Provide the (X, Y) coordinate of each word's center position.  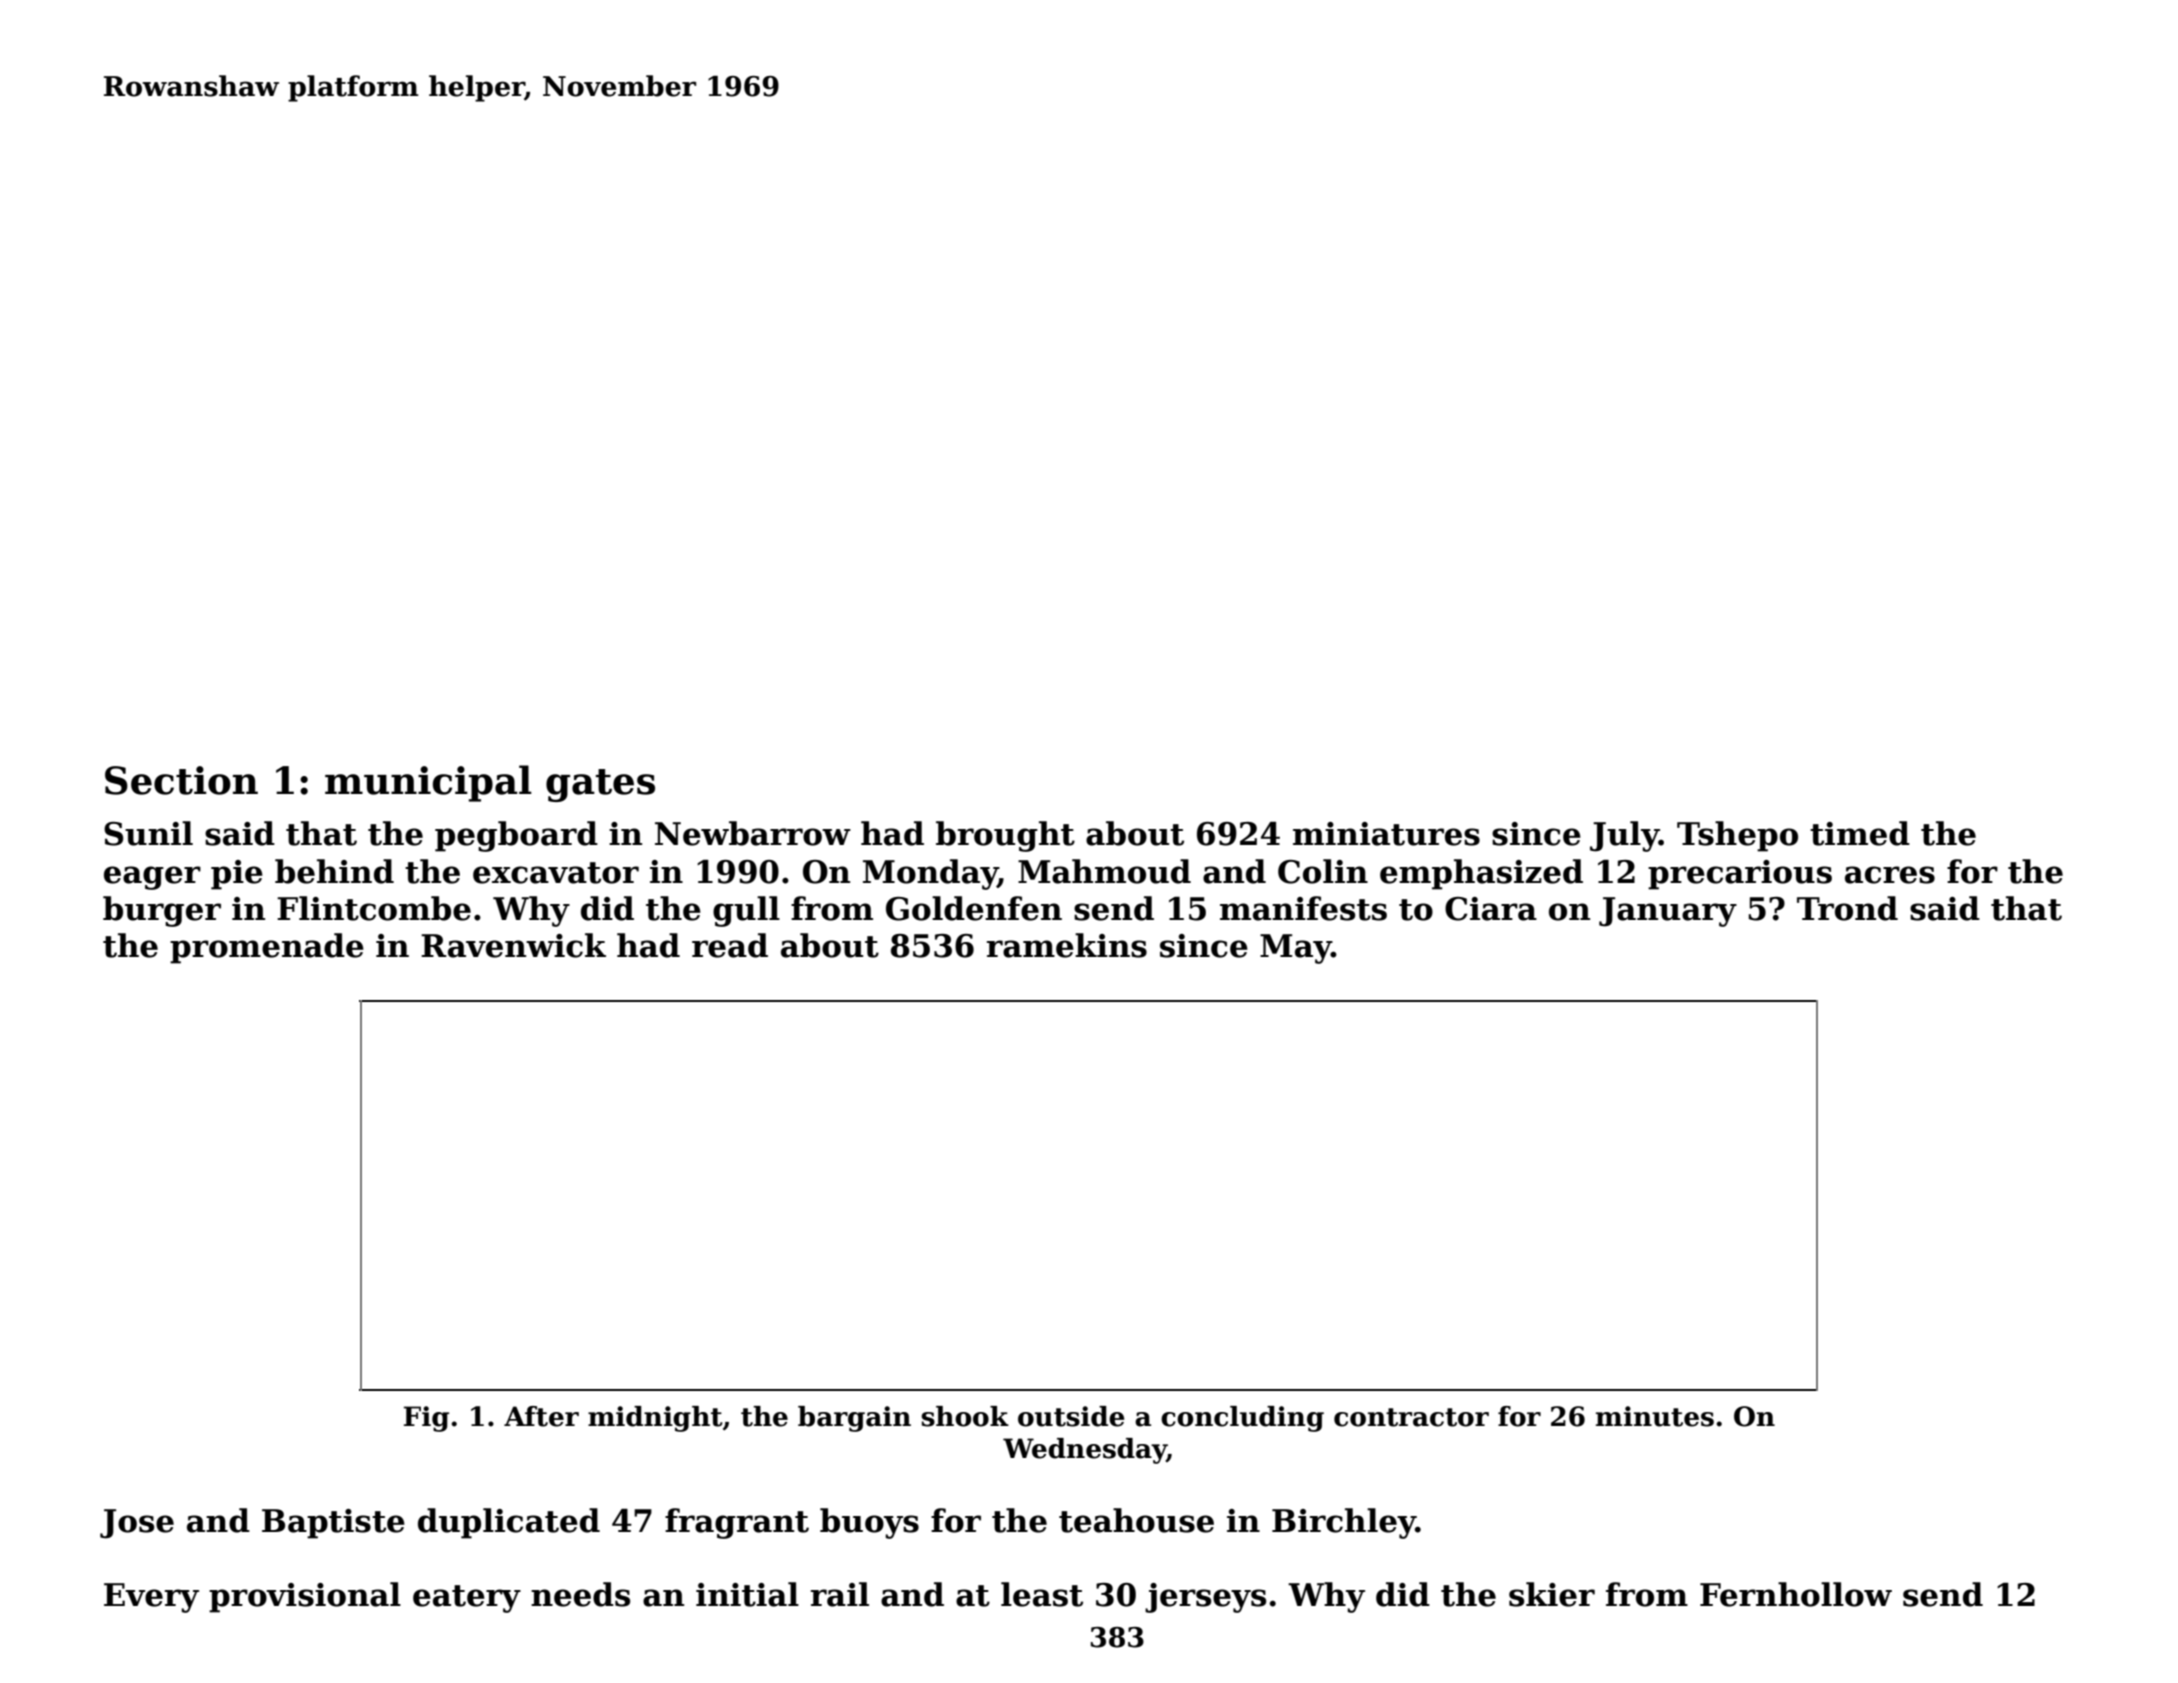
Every (151, 1598)
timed (1860, 833)
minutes (1655, 1416)
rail (840, 1594)
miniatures (1386, 834)
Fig (426, 1419)
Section (181, 780)
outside (1071, 1416)
